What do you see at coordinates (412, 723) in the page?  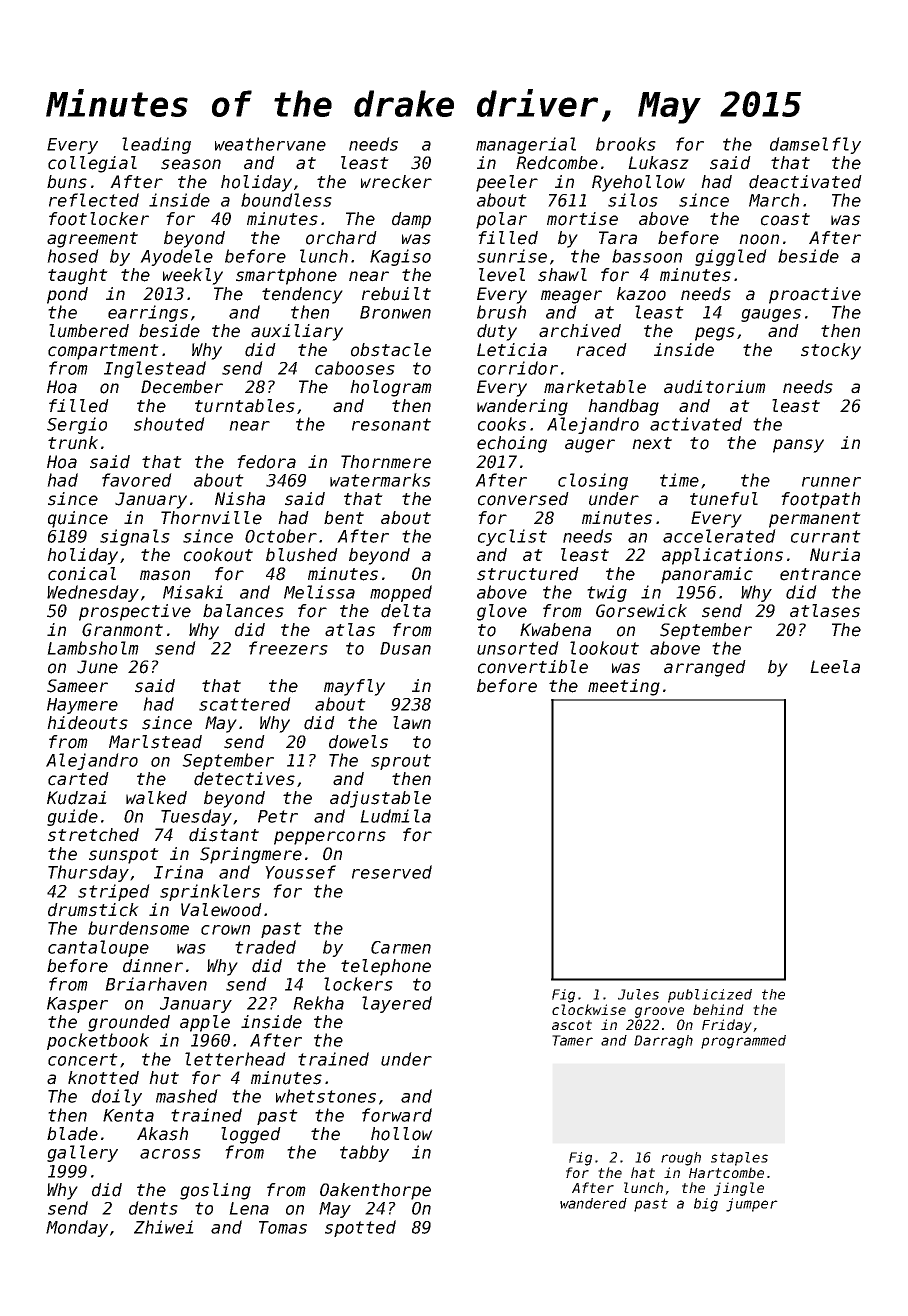 I see `lawn` at bounding box center [412, 723].
